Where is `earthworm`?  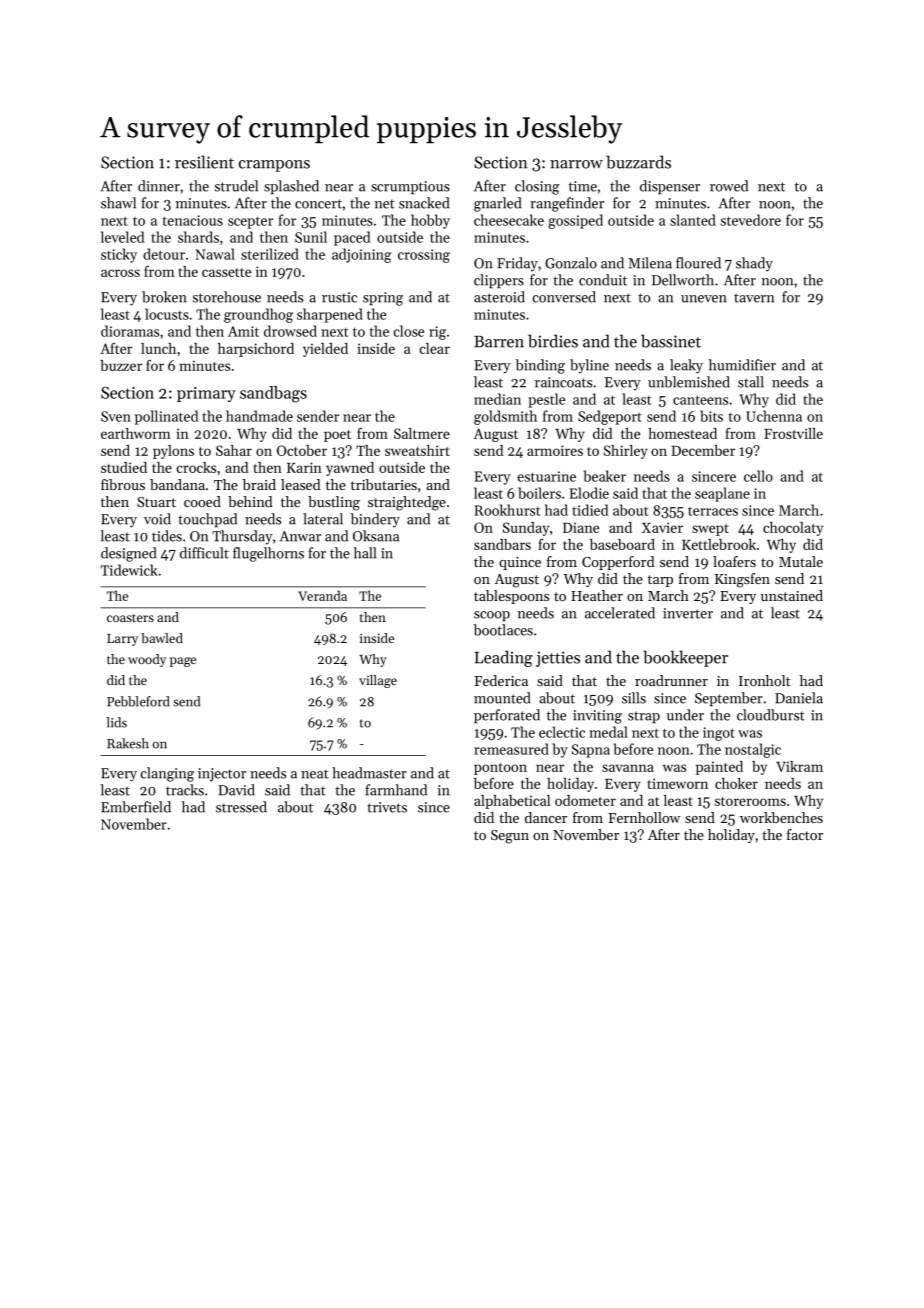 earthworm is located at coordinates (136, 433).
